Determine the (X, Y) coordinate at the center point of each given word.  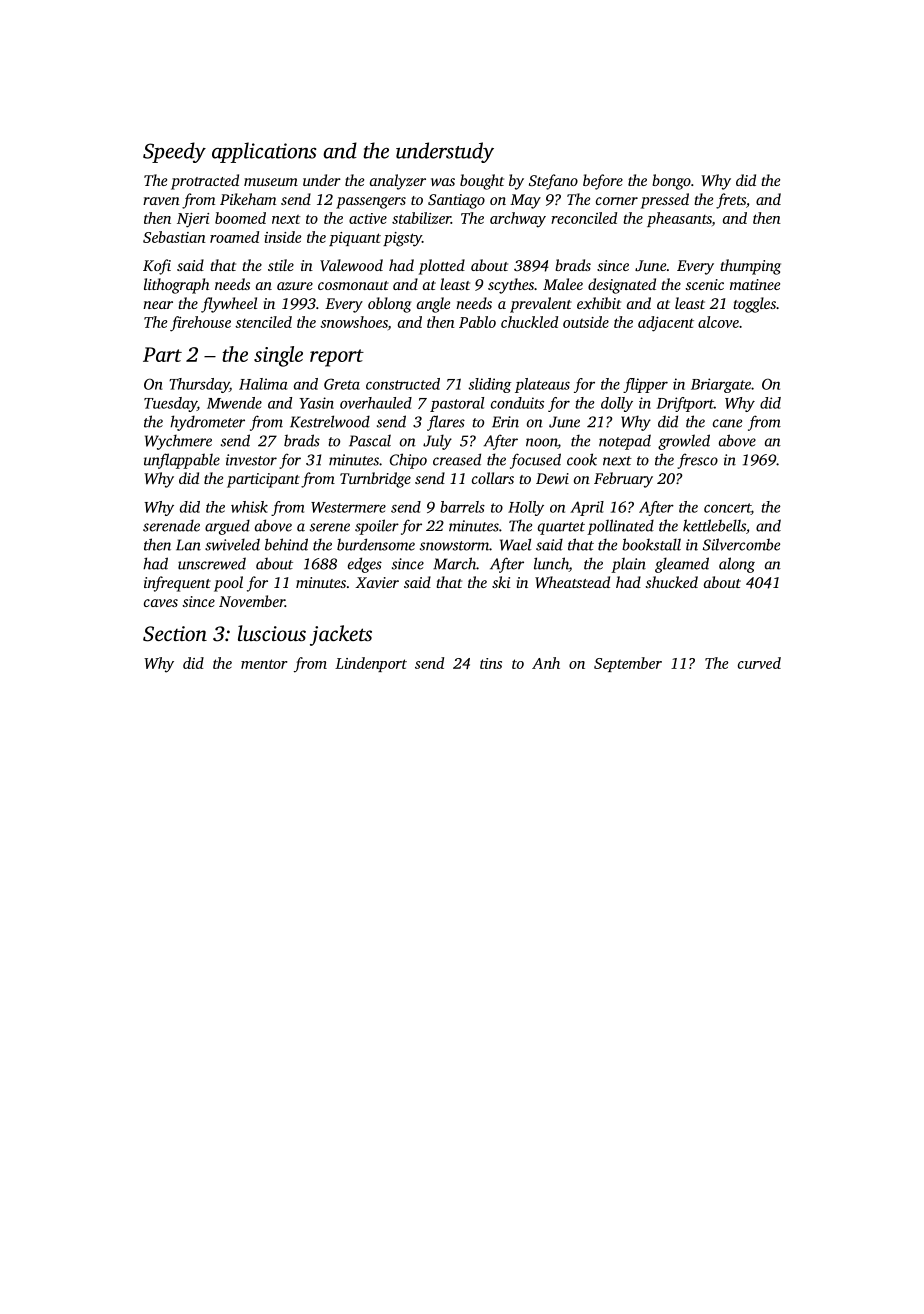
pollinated (620, 527)
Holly (526, 508)
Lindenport (371, 664)
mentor (264, 664)
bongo (671, 182)
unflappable (182, 461)
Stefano (553, 182)
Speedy (174, 152)
